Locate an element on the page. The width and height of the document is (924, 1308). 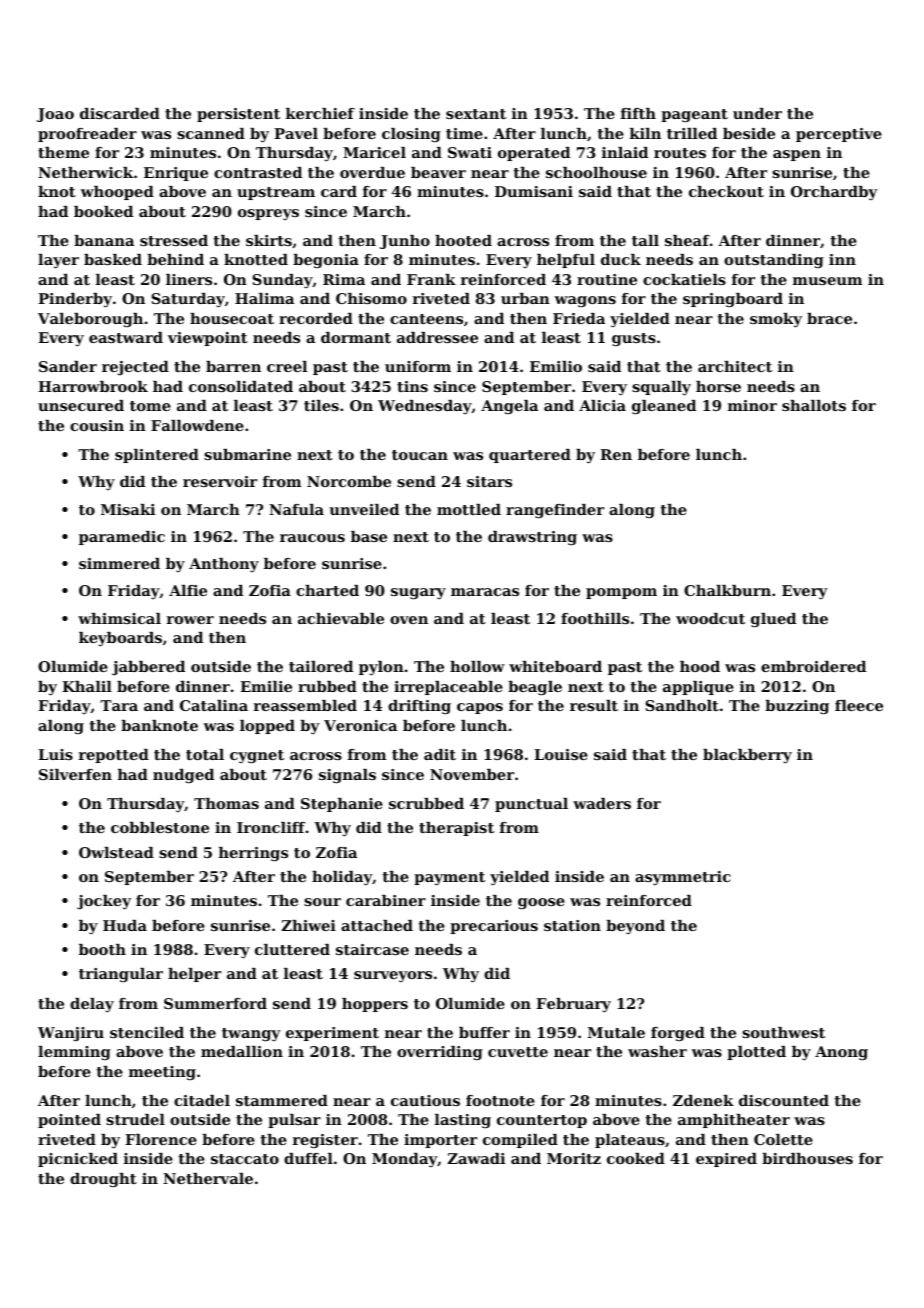
blackberry is located at coordinates (747, 756).
